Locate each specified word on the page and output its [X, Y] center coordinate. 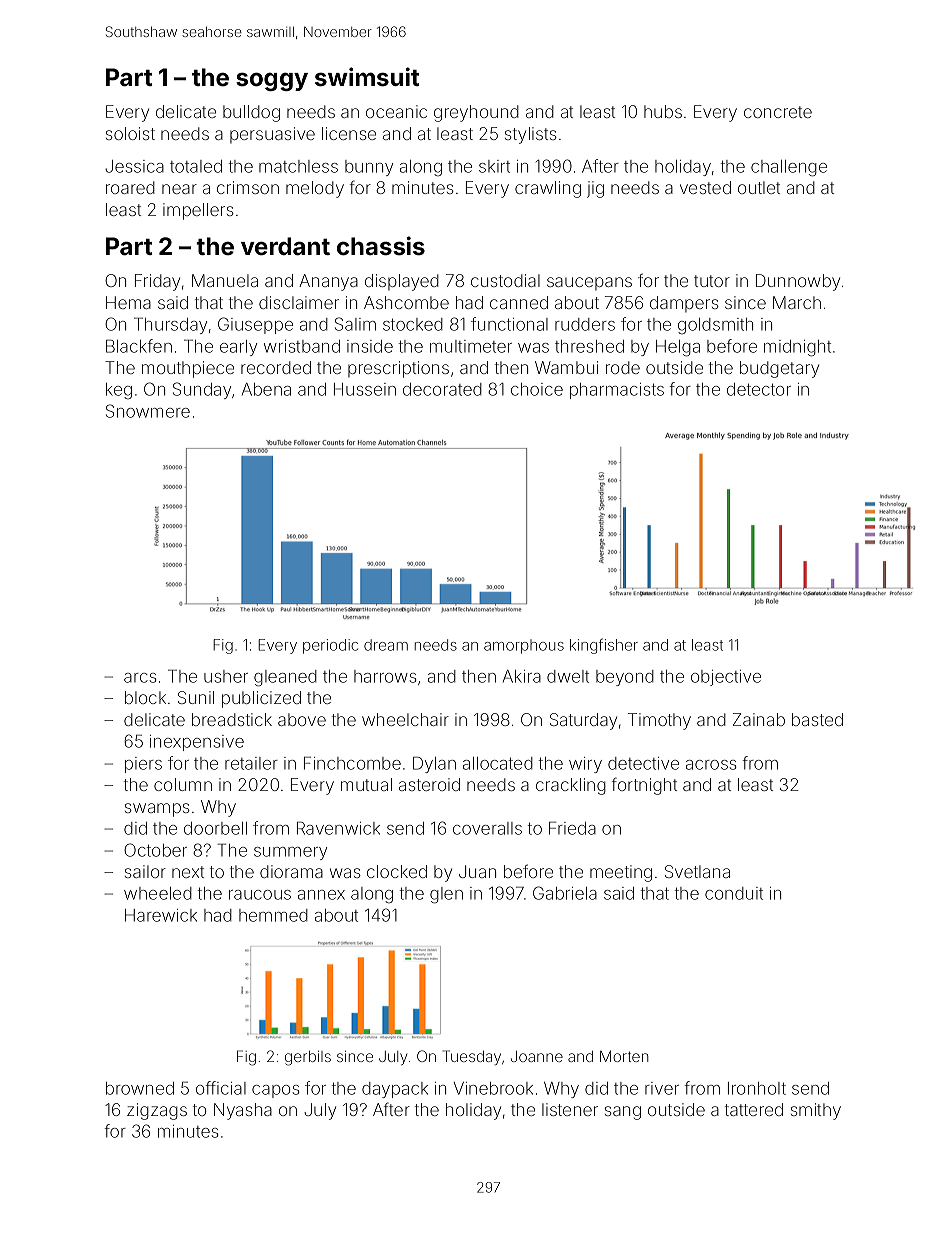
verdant [285, 246]
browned [140, 1088]
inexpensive [197, 743]
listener [570, 1109]
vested [705, 187]
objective [726, 678]
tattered [754, 1109]
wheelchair [405, 719]
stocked [413, 324]
